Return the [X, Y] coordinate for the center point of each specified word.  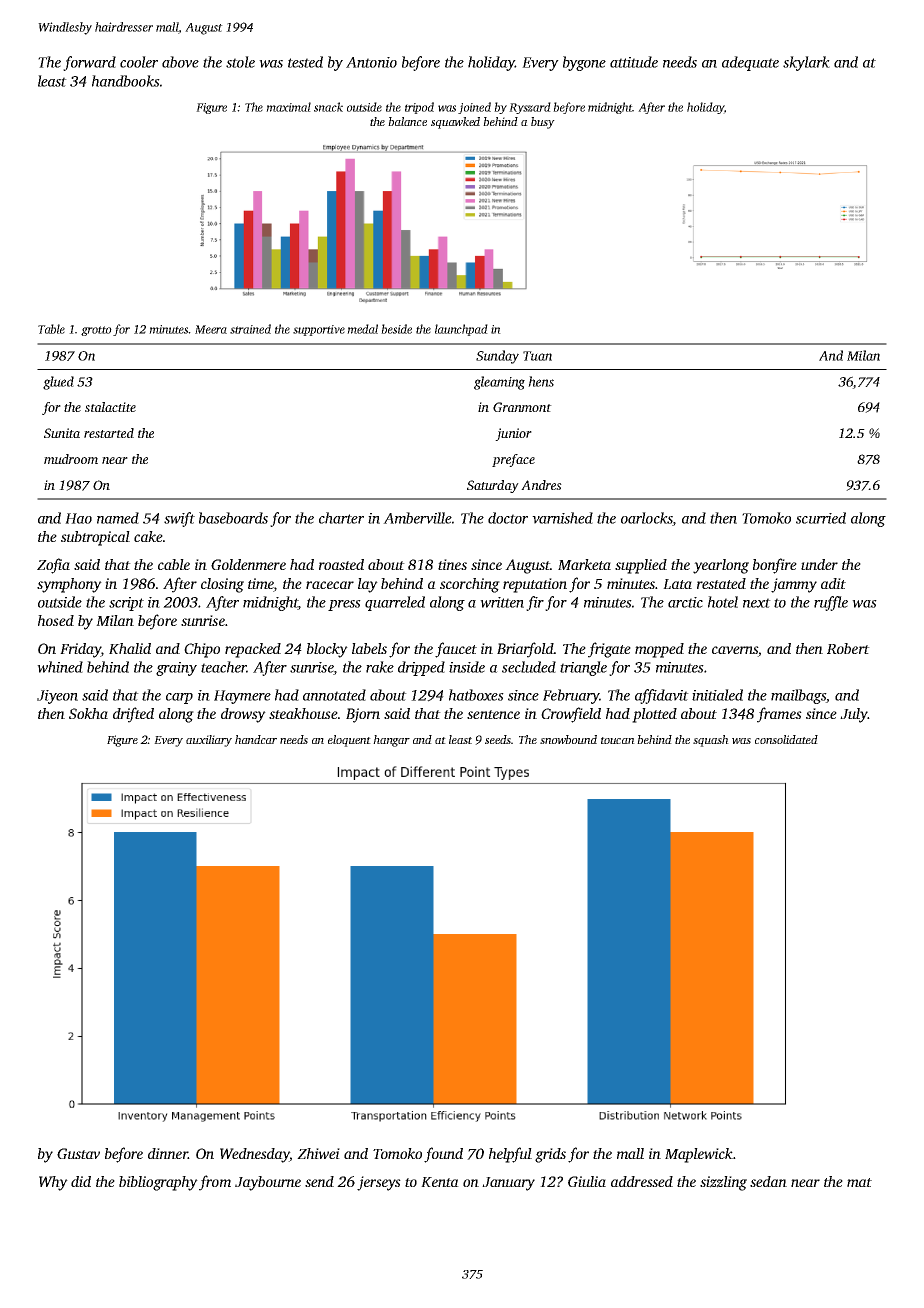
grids [550, 1155]
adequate [750, 63]
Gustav [78, 1153]
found [443, 1155]
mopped [659, 650]
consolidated [786, 739]
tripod [419, 108]
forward [89, 63]
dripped [421, 668]
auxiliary [209, 741]
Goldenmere [248, 564]
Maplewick [699, 1155]
